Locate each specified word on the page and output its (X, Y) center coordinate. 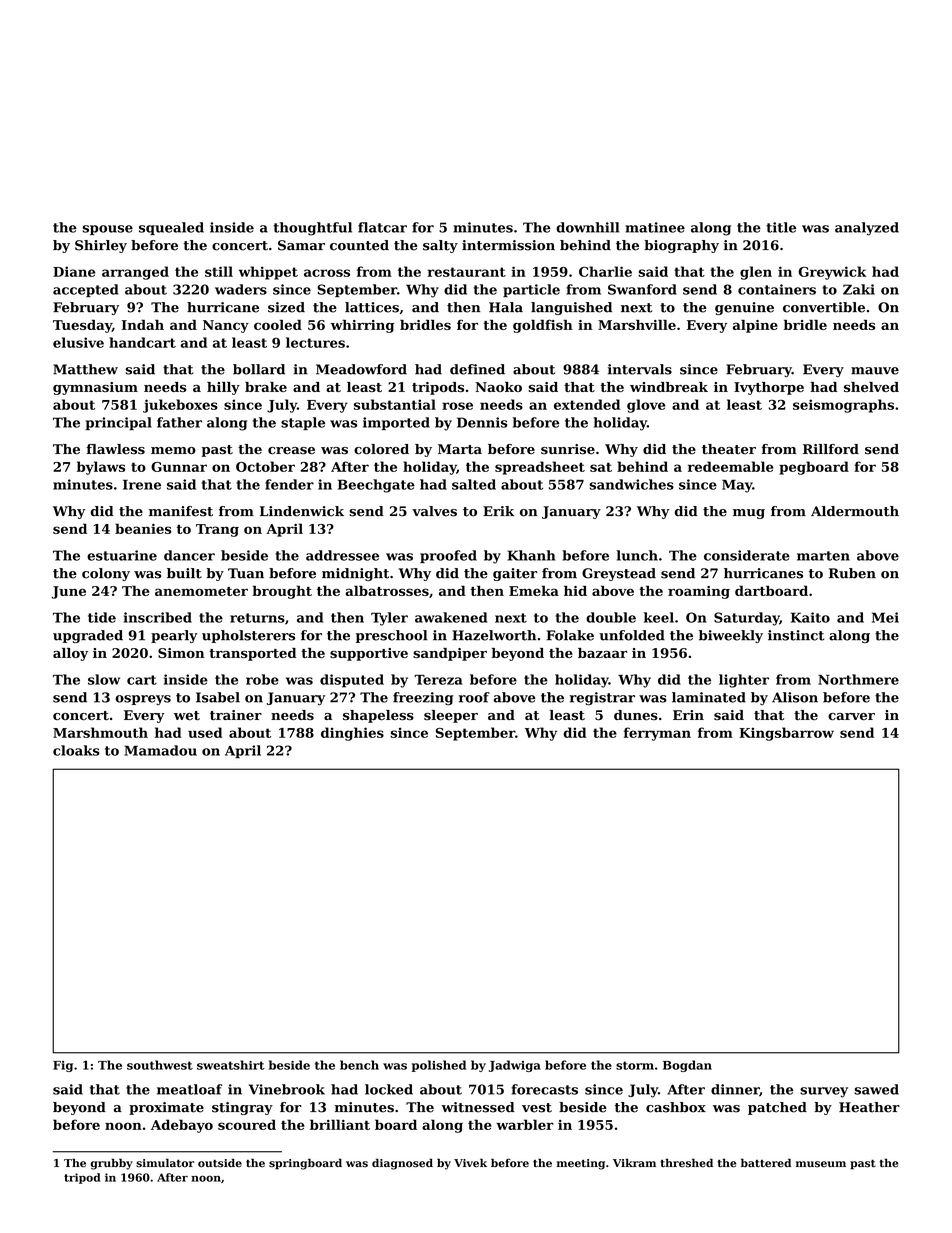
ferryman (657, 734)
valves (434, 511)
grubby (112, 1164)
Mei (885, 617)
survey (824, 1092)
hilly (223, 388)
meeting (581, 1164)
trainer (236, 715)
